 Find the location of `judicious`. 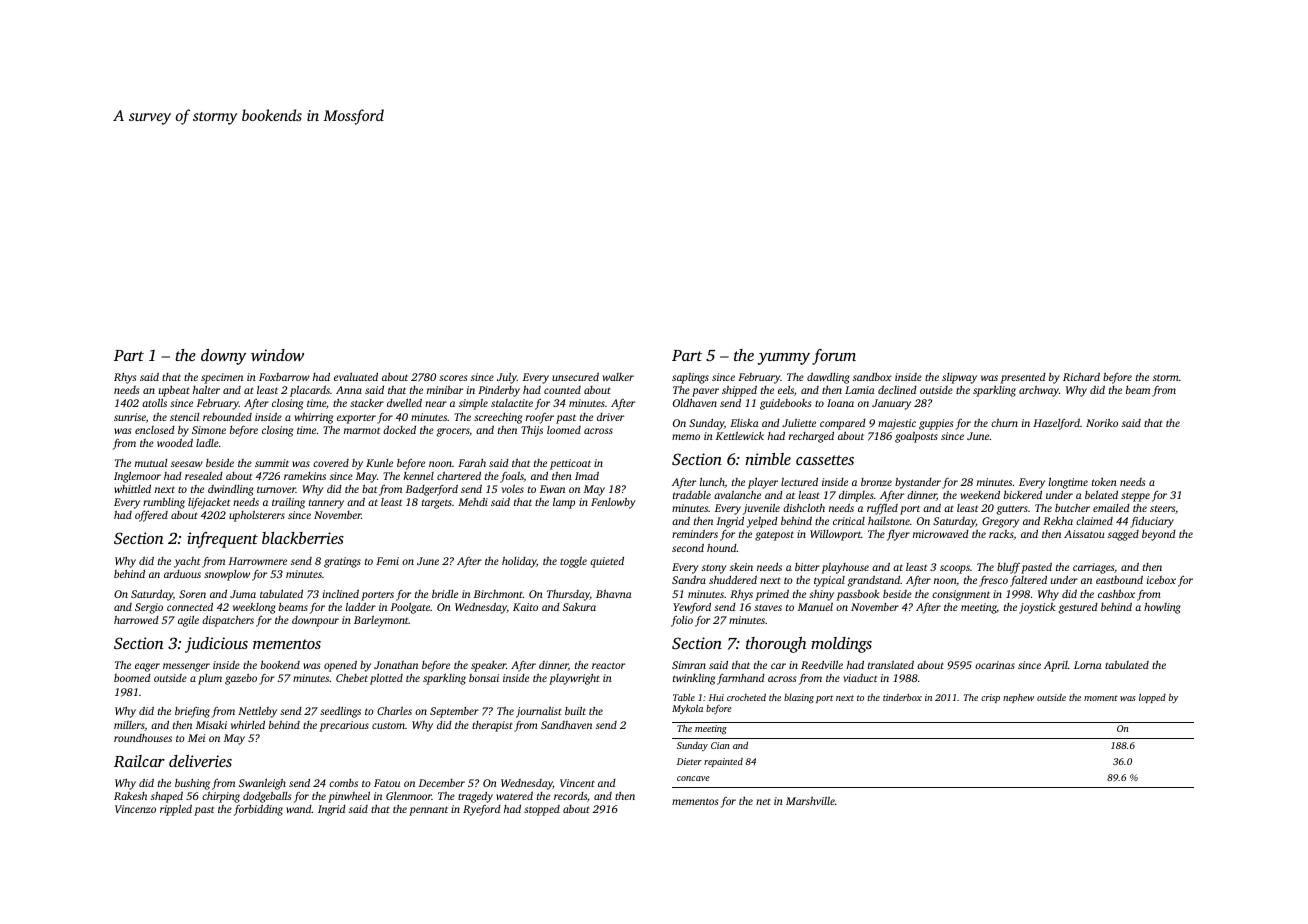

judicious is located at coordinates (216, 645).
